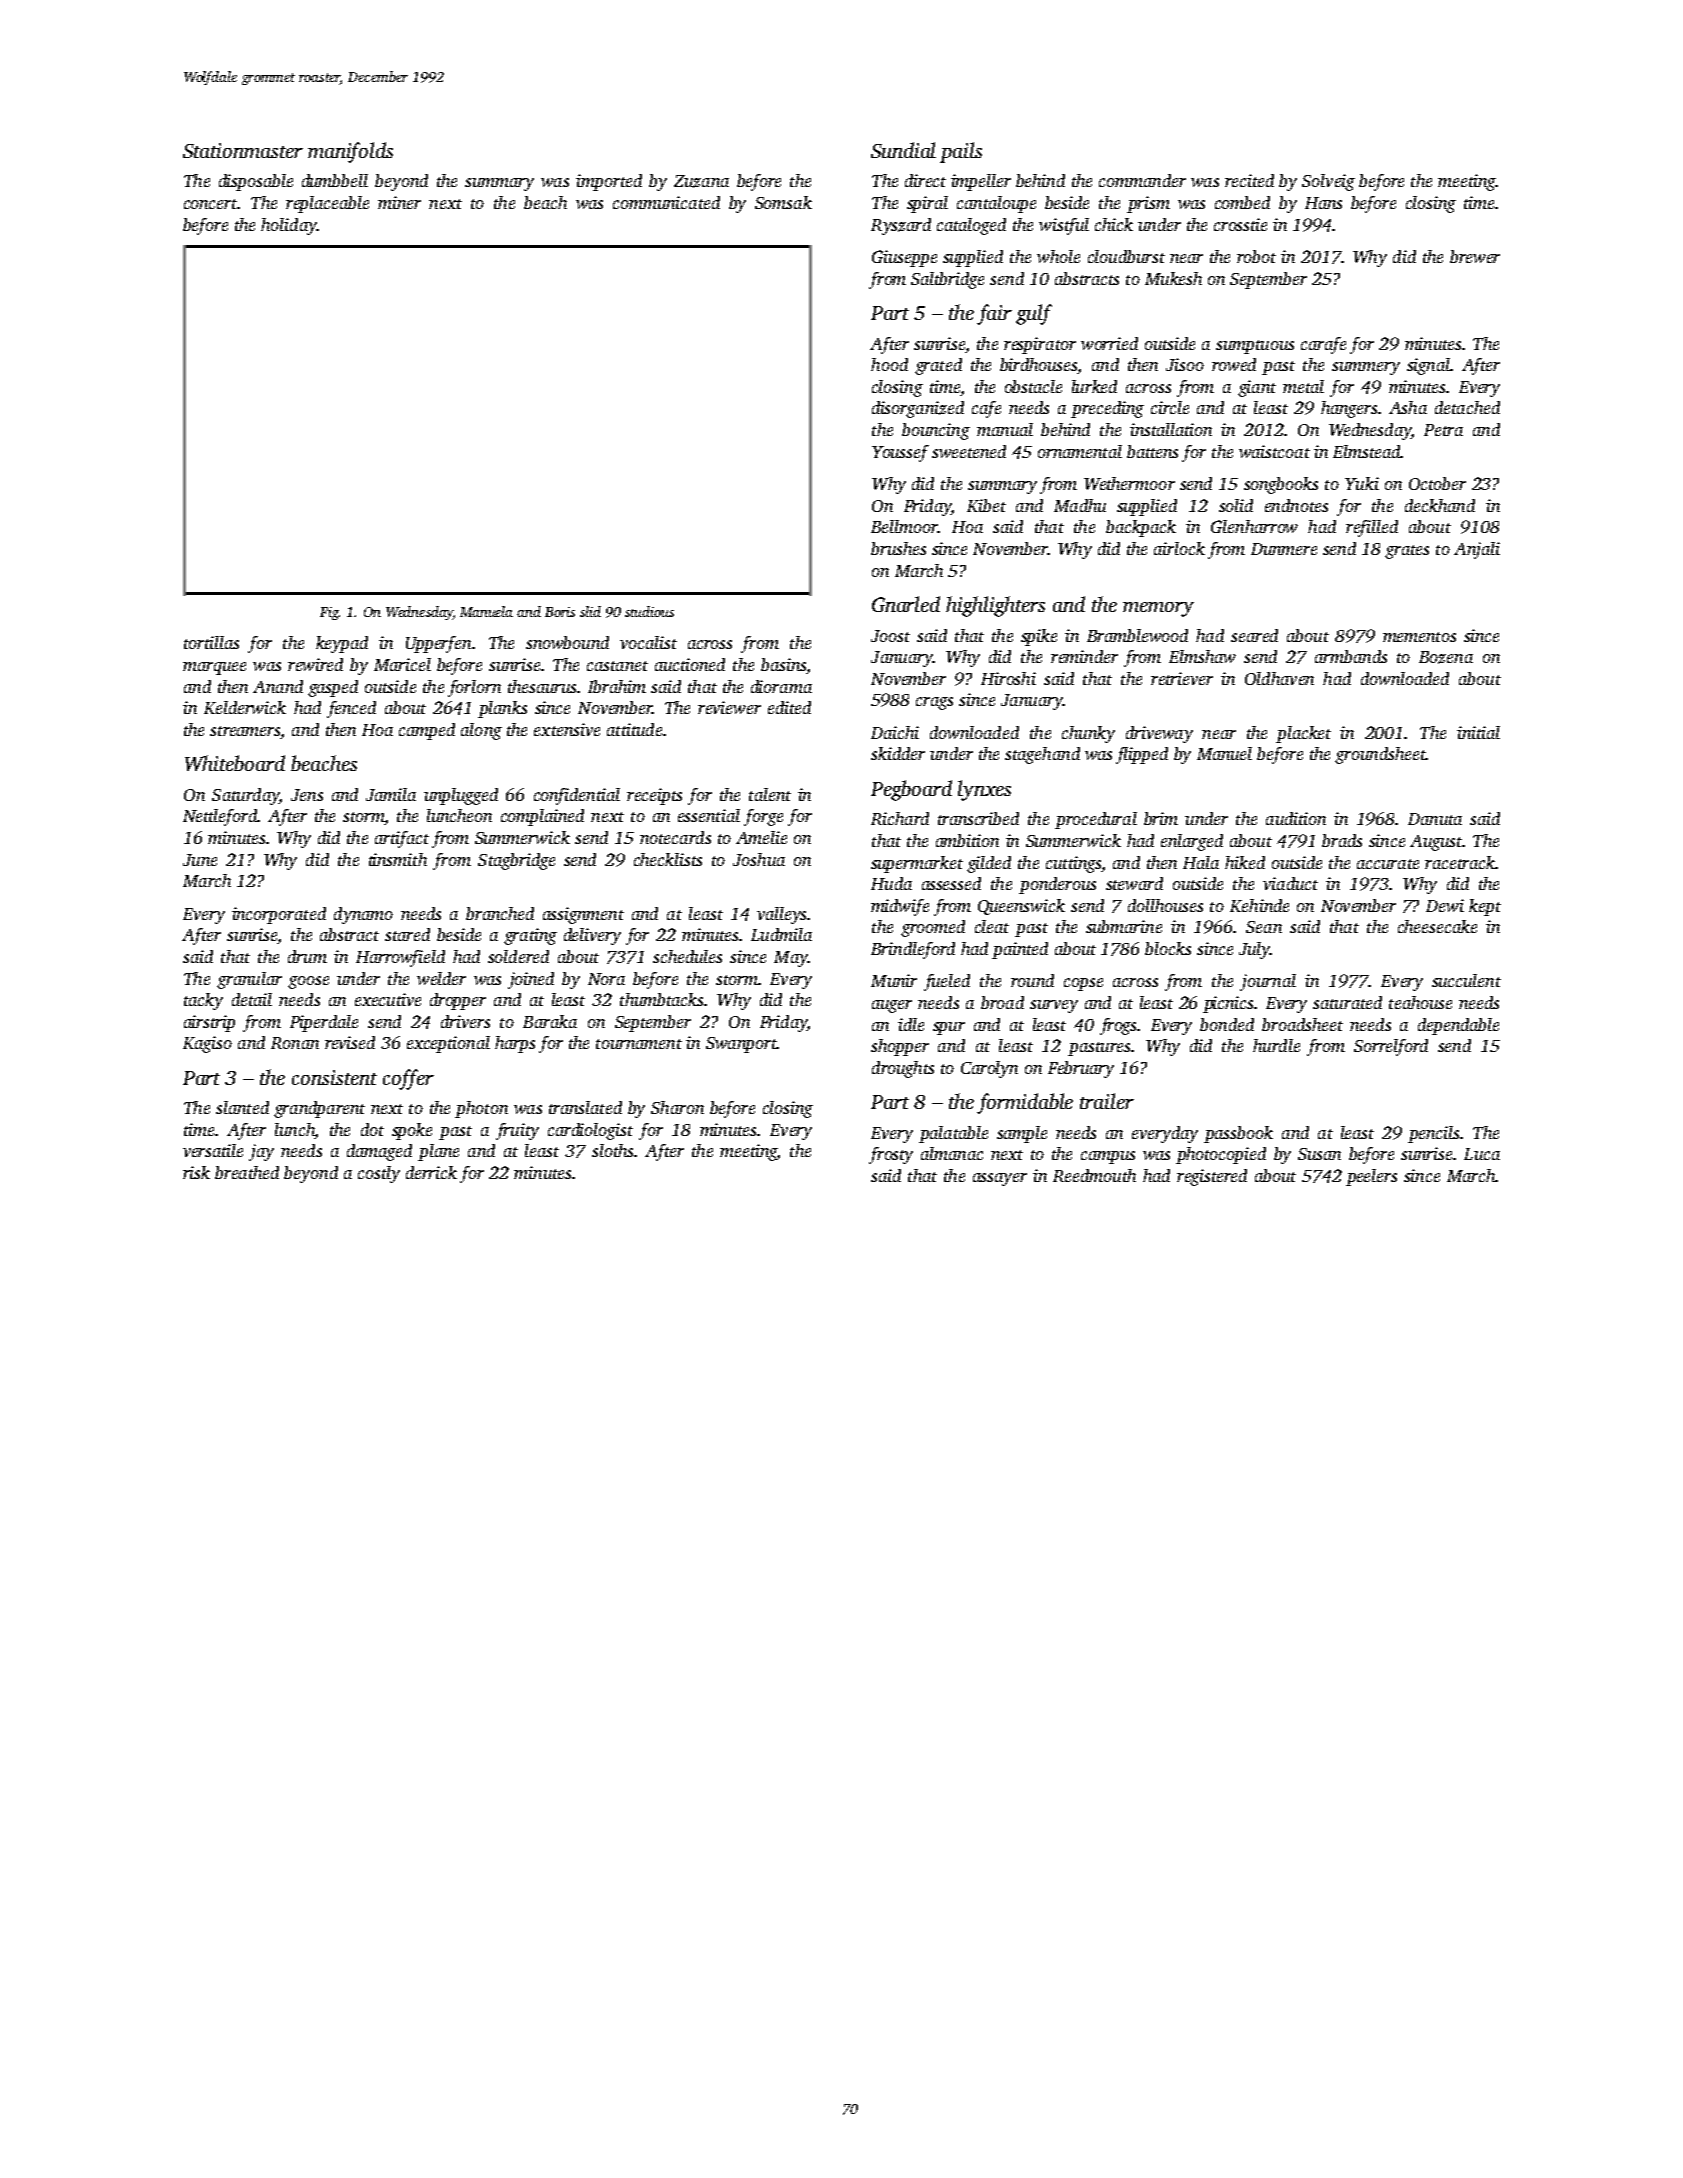  Describe the element at coordinates (995, 606) in the document. I see `highlighters` at that location.
